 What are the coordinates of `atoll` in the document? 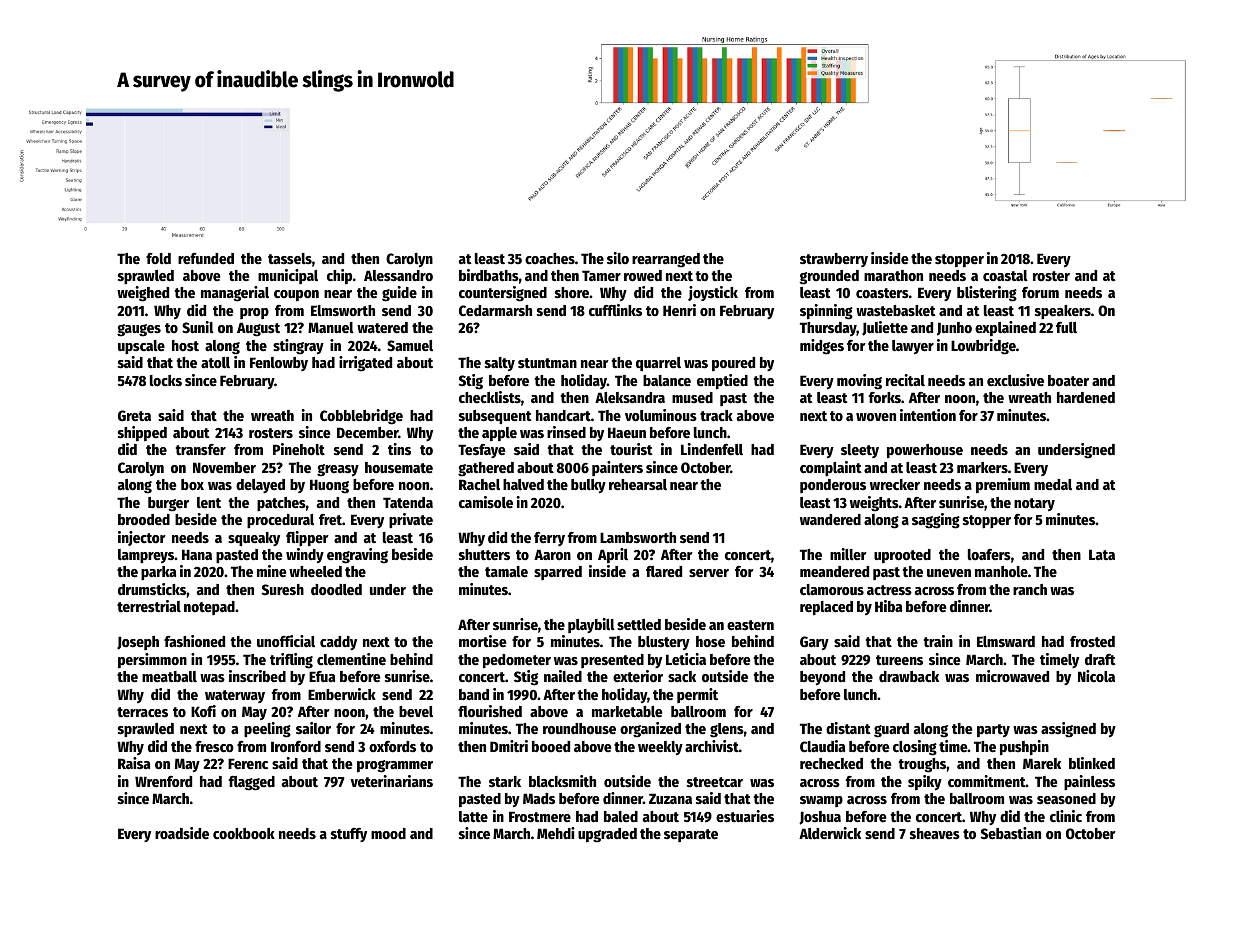 It's located at (215, 362).
